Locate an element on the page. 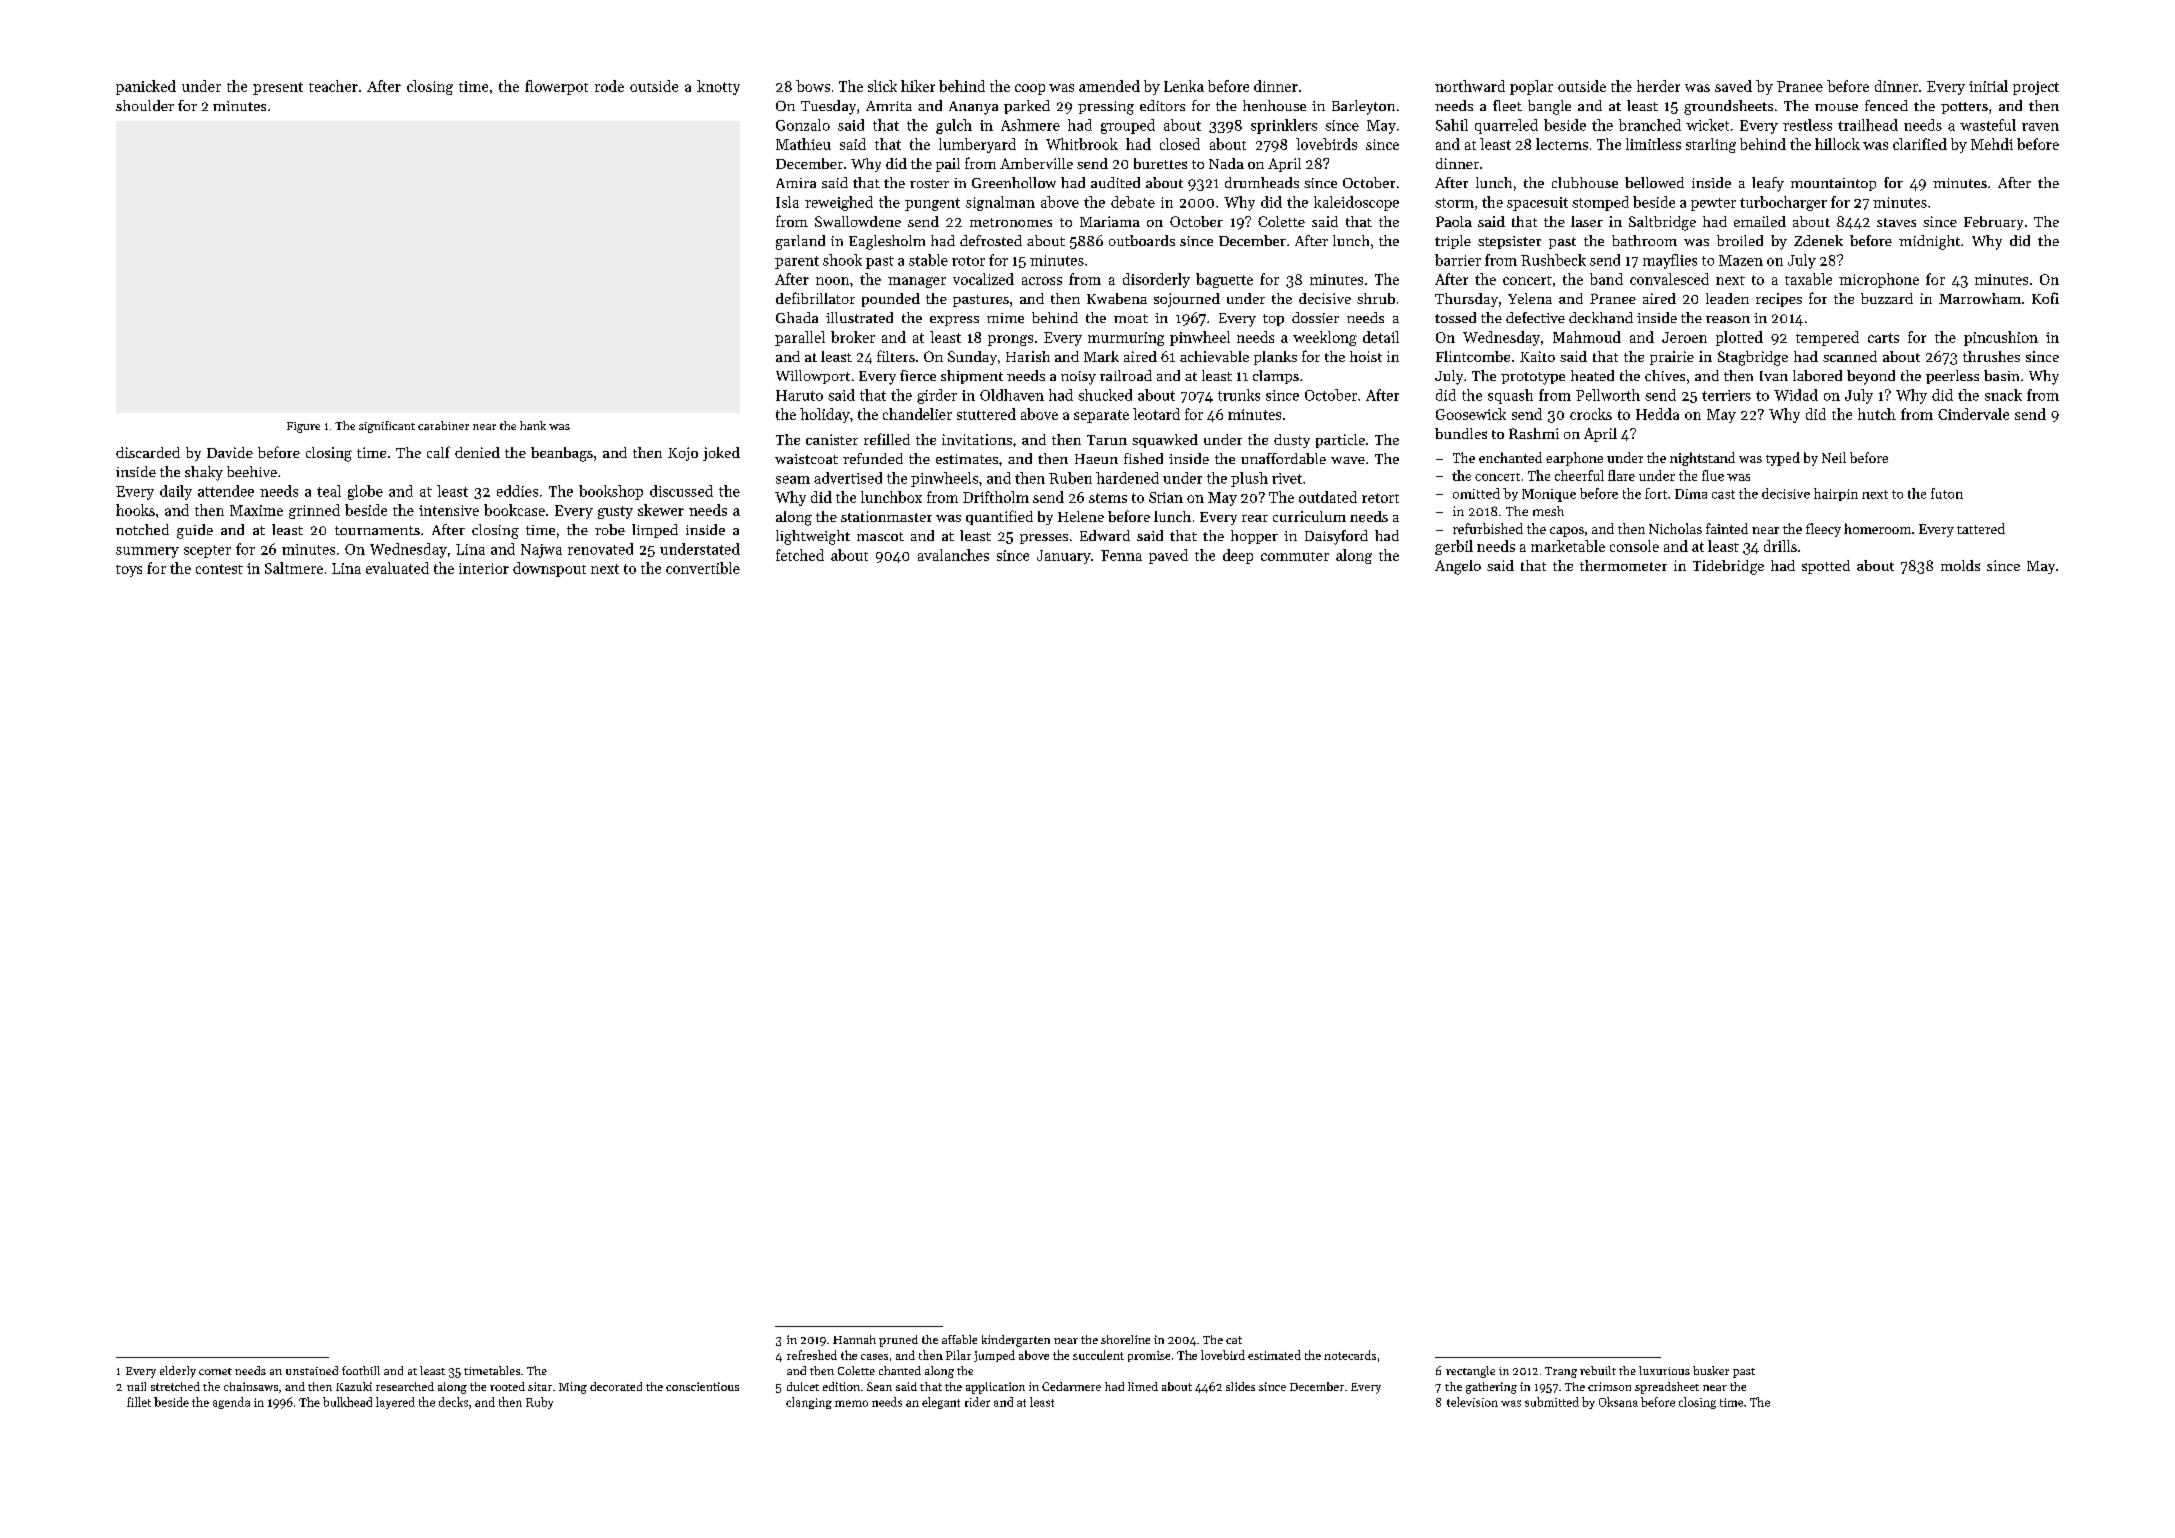 Image resolution: width=2175 pixels, height=1538 pixels. downspout is located at coordinates (549, 569).
